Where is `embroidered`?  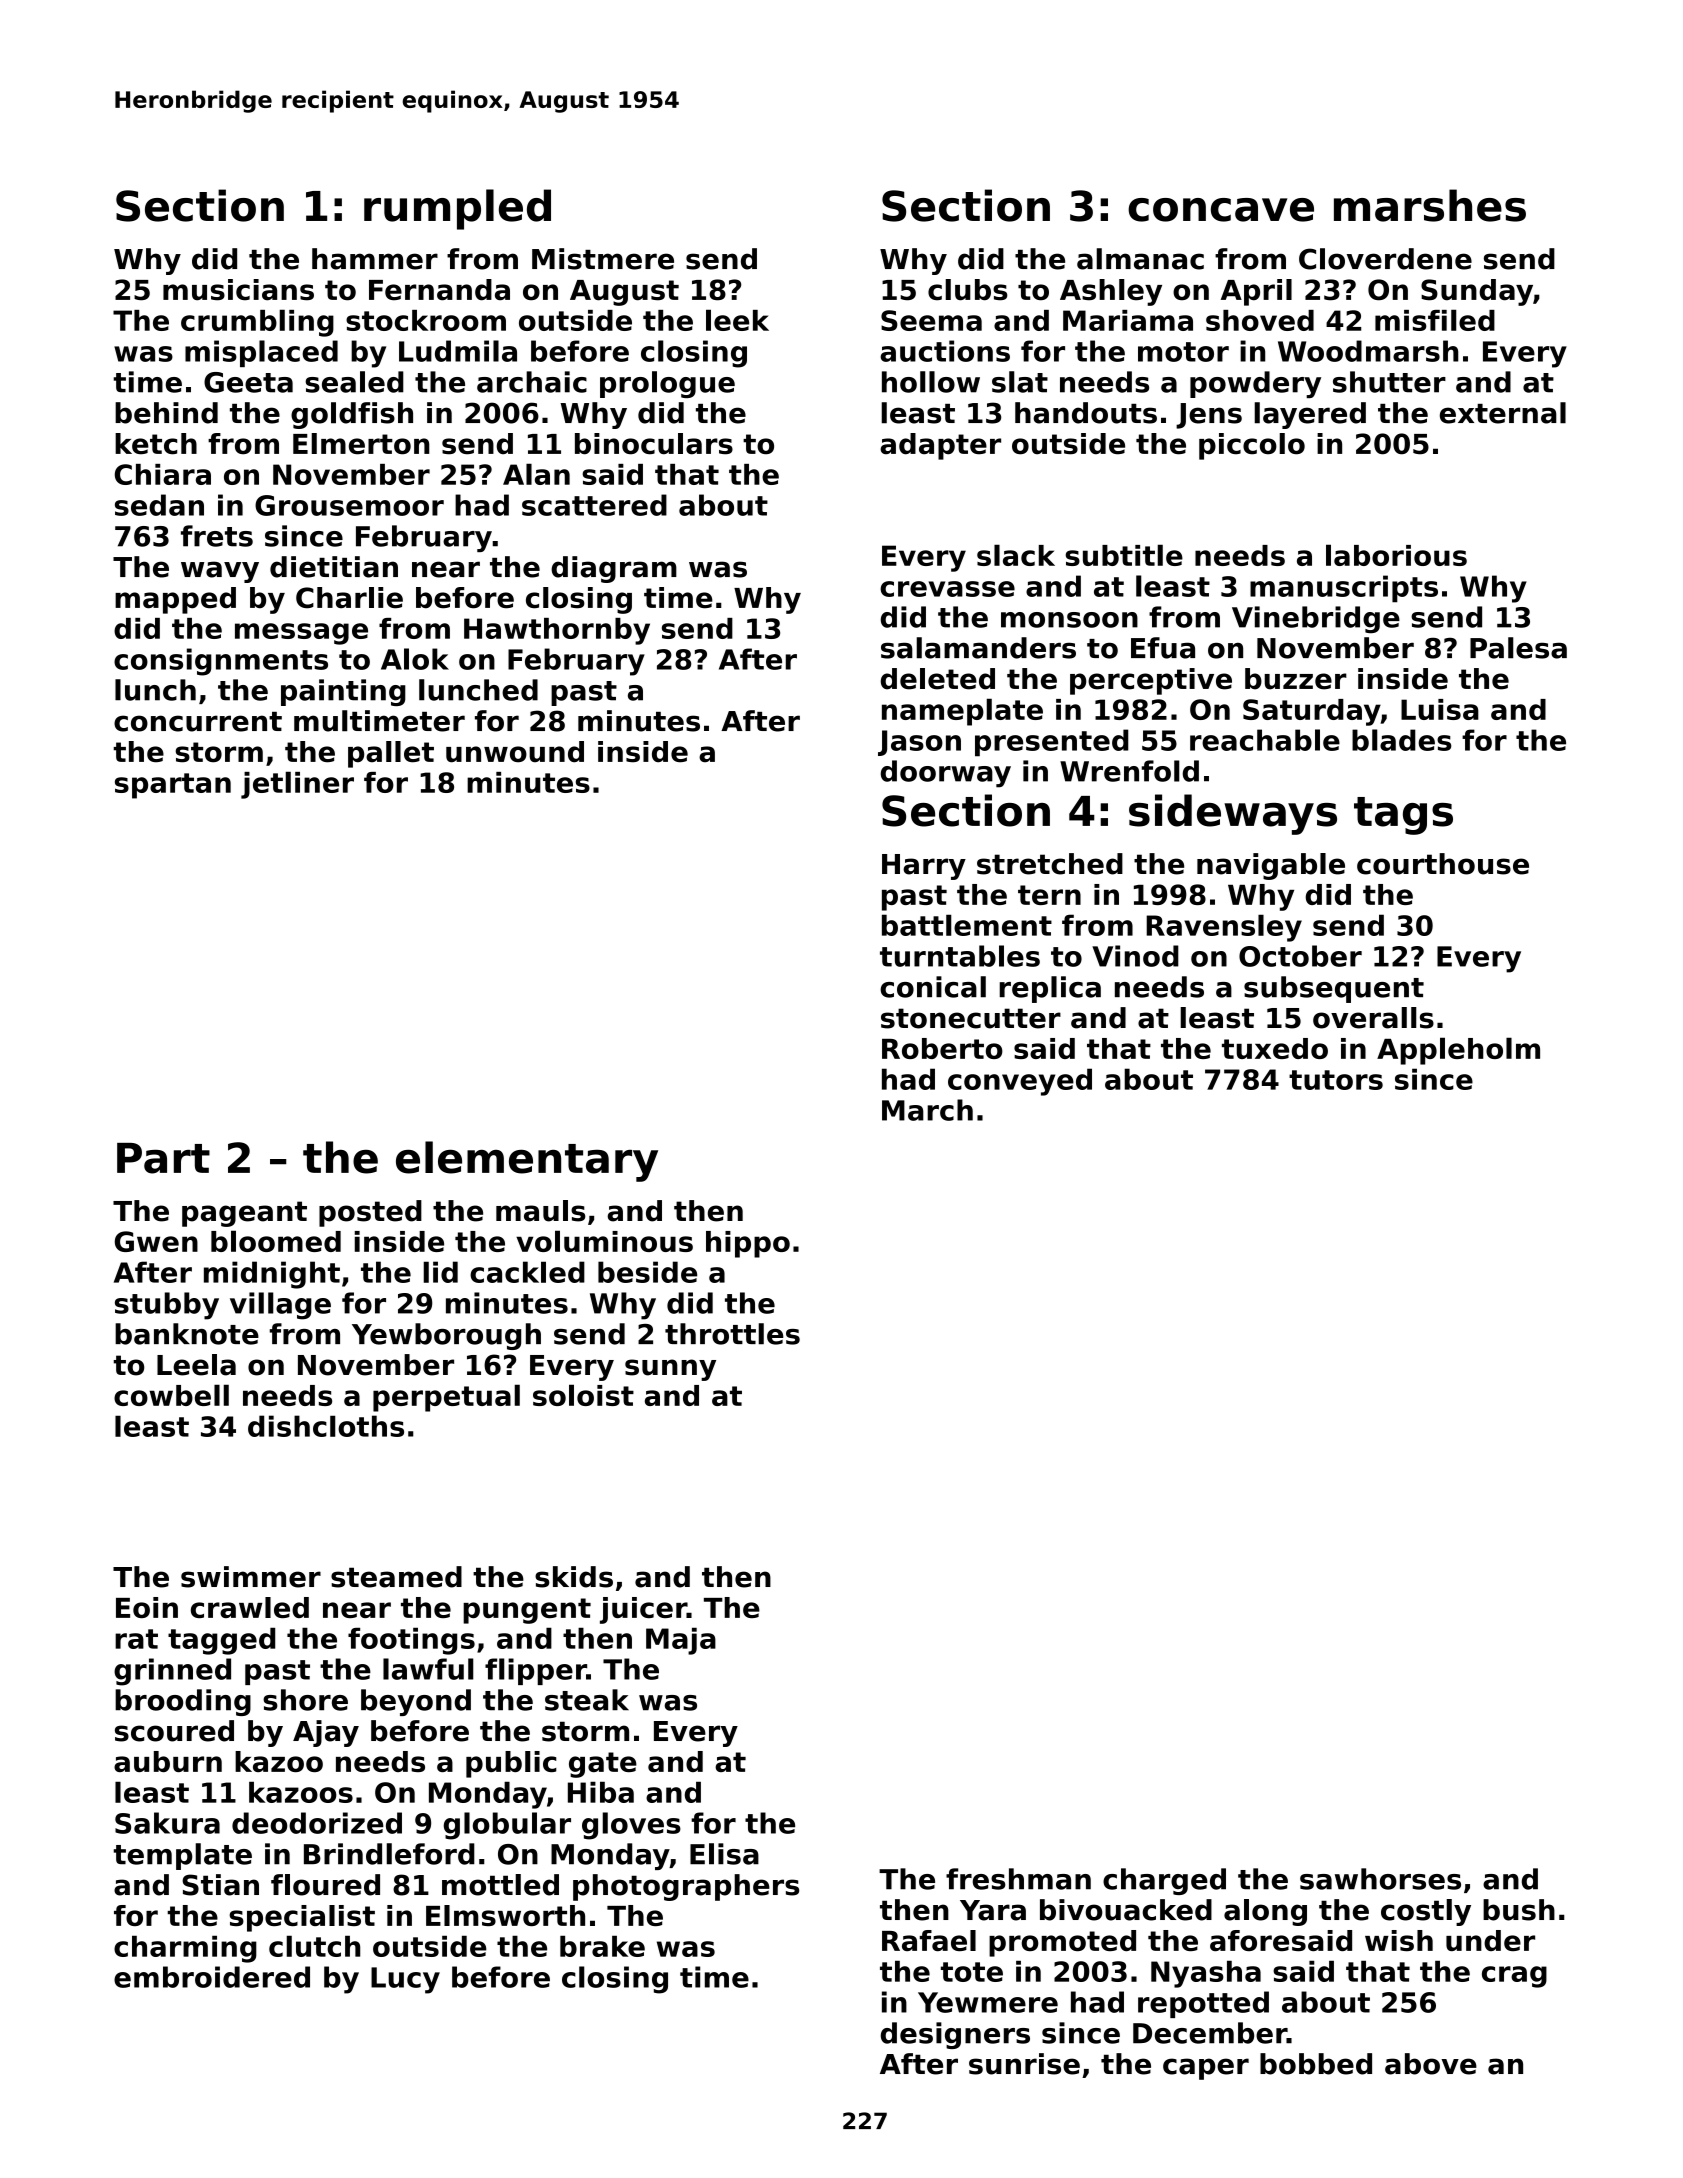 embroidered is located at coordinates (212, 1977).
